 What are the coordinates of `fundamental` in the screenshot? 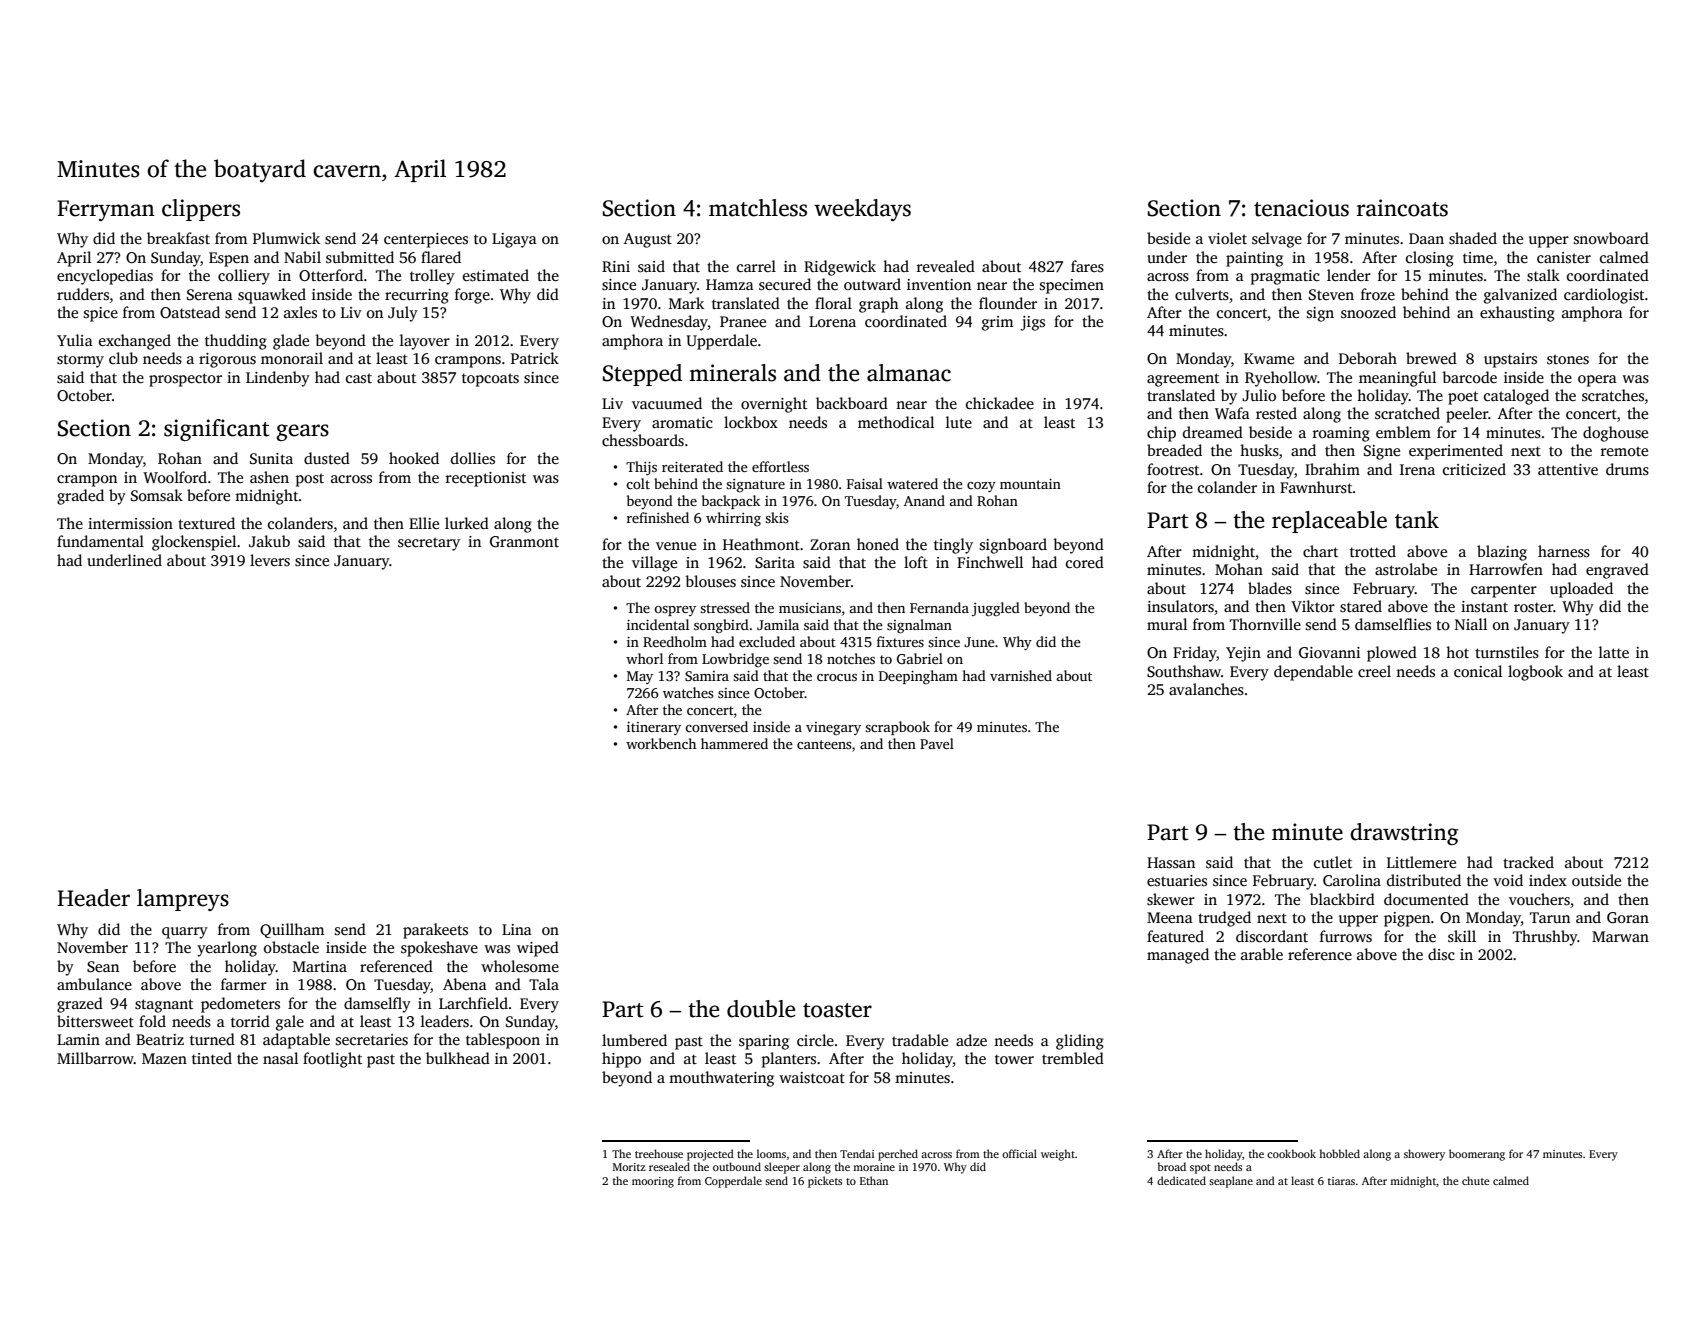 It's located at (100, 541).
